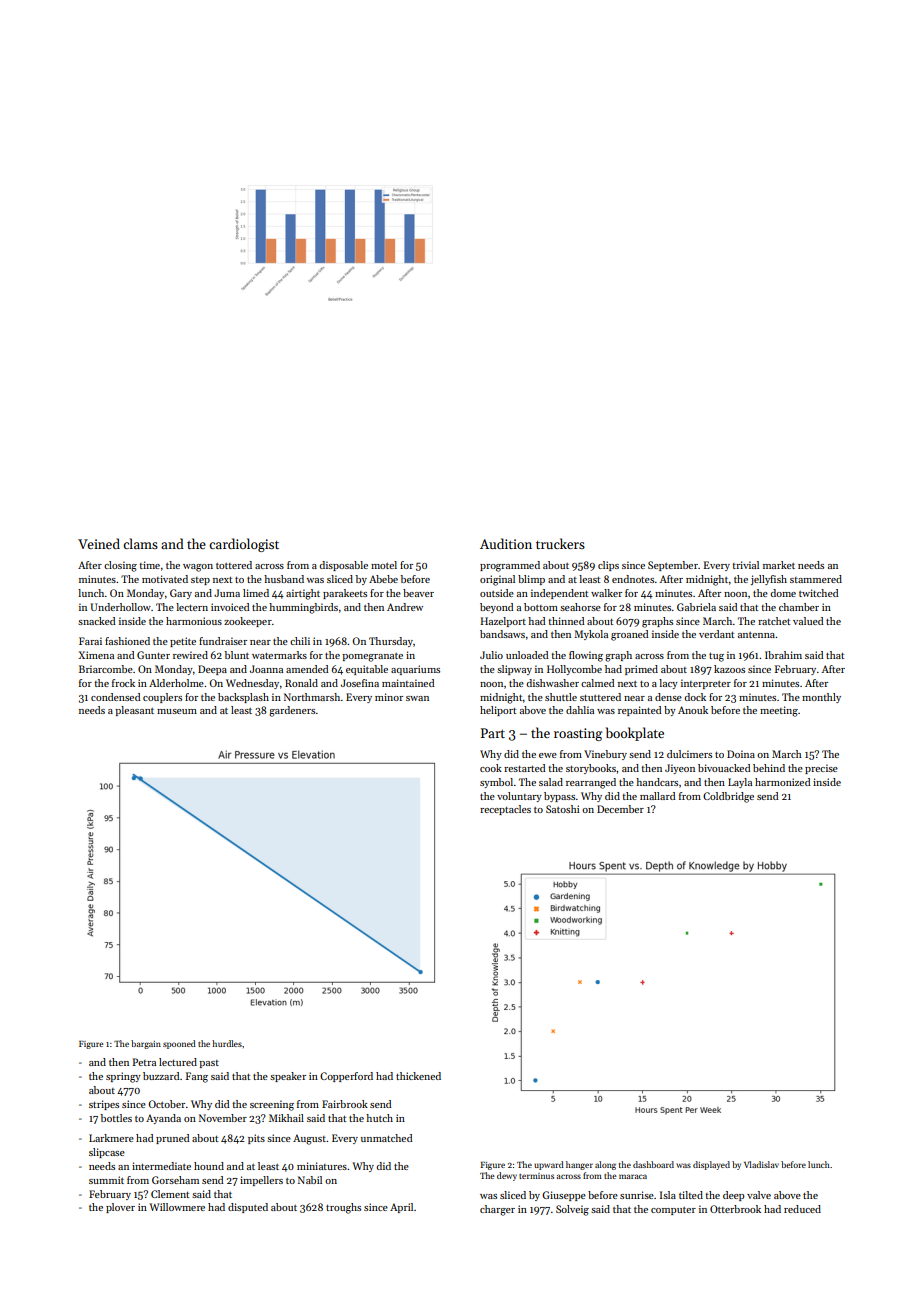 The width and height of the page is (924, 1308). Describe the element at coordinates (383, 579) in the page. I see `Abebe` at that location.
